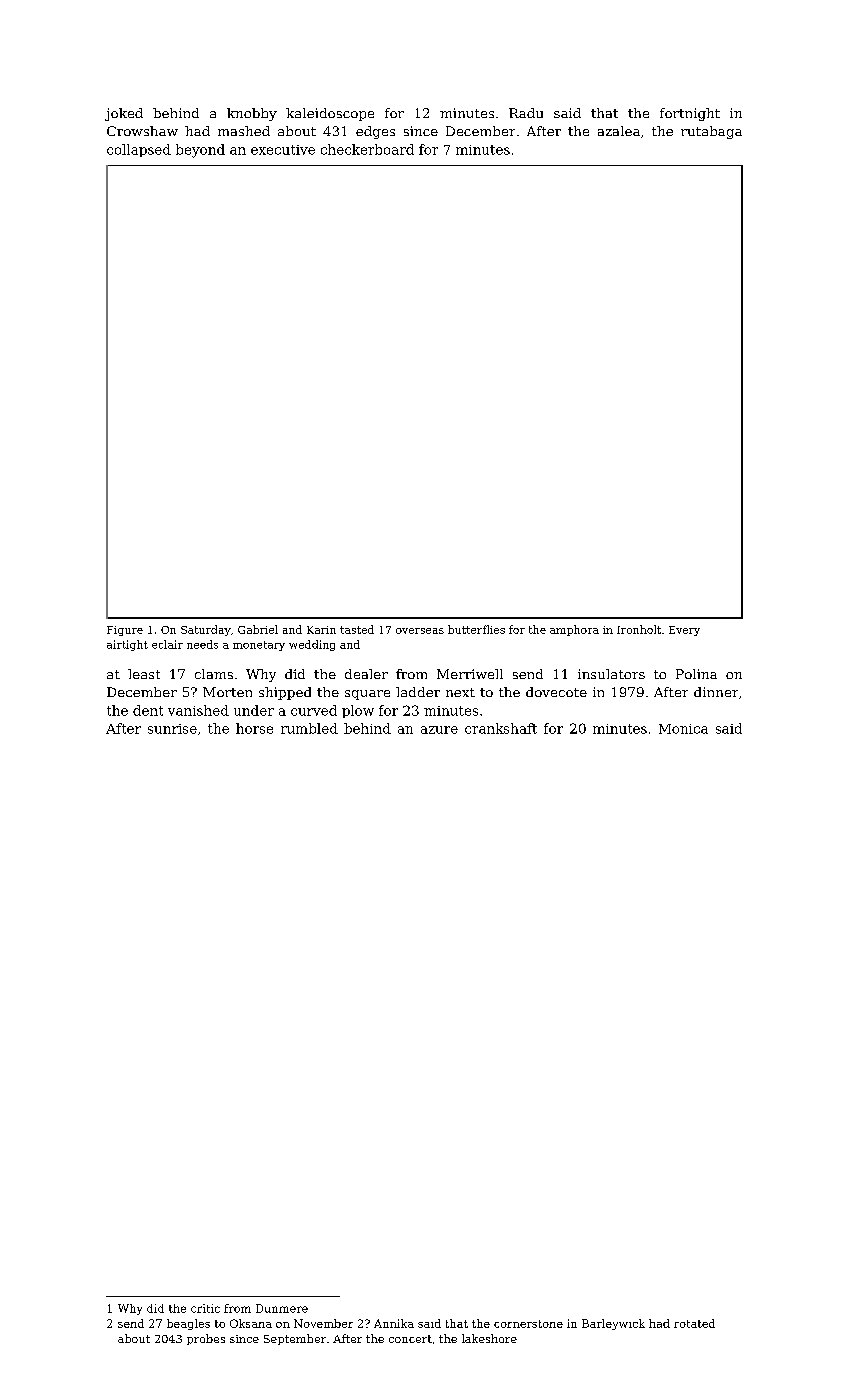 The width and height of the screenshot is (849, 1400). Describe the element at coordinates (358, 711) in the screenshot. I see `plow` at that location.
